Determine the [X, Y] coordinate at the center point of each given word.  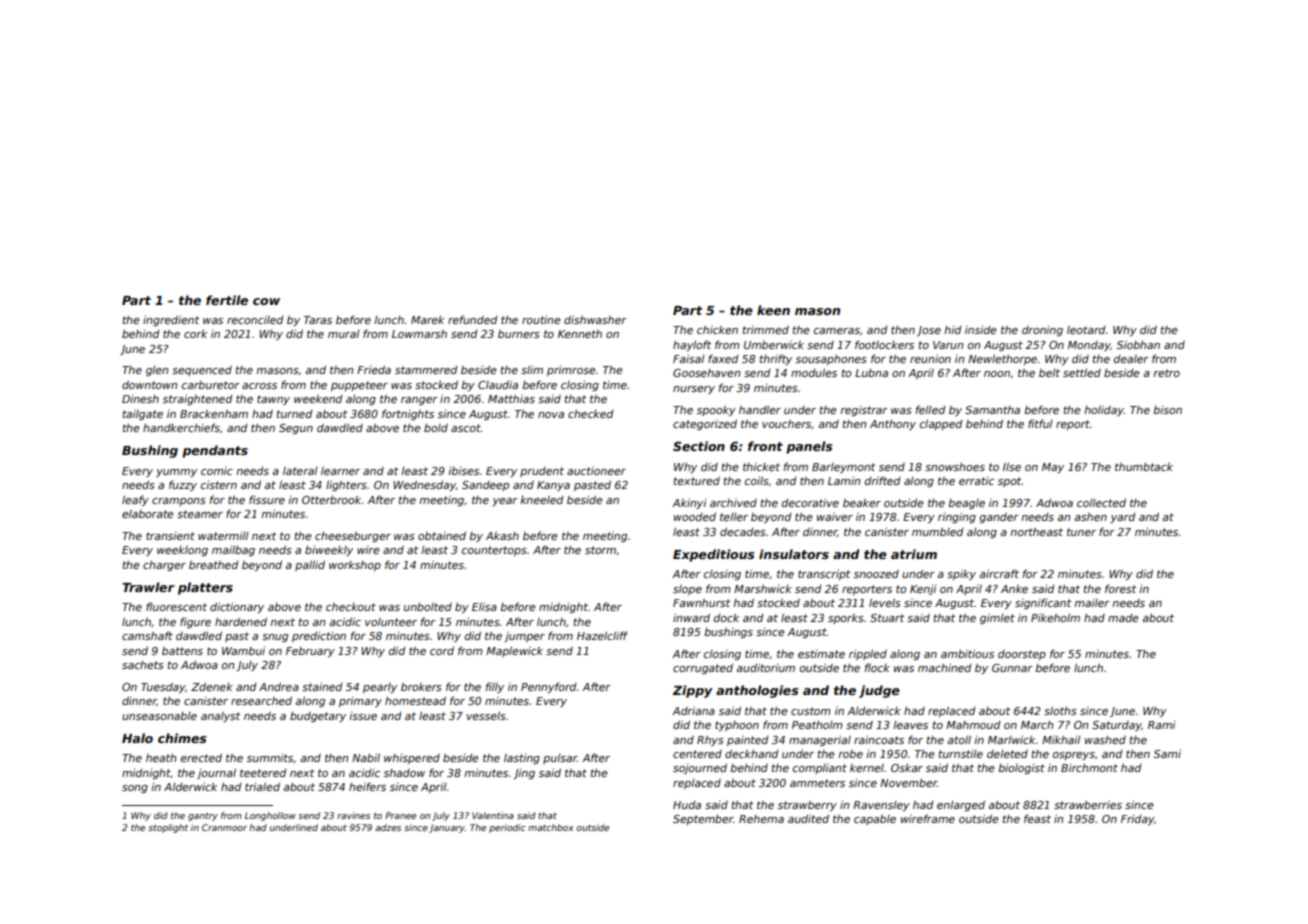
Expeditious [713, 555]
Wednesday [424, 485]
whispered [412, 759]
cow [266, 301]
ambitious [967, 653]
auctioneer [596, 471]
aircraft [999, 573]
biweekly [329, 550]
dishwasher [595, 319]
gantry [203, 817]
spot [1010, 482]
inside [981, 330]
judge [879, 691]
